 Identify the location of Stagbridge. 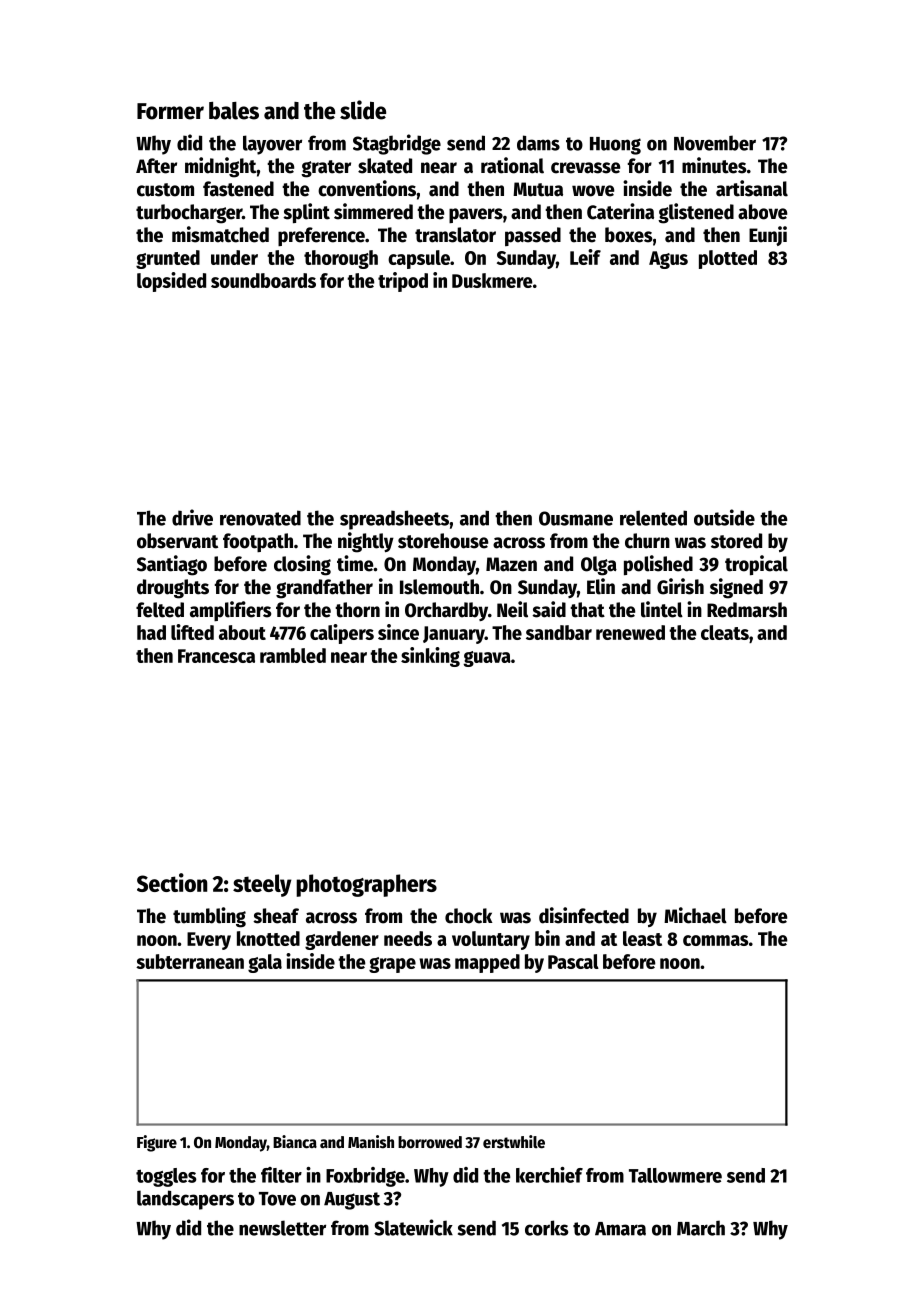
(397, 144).
